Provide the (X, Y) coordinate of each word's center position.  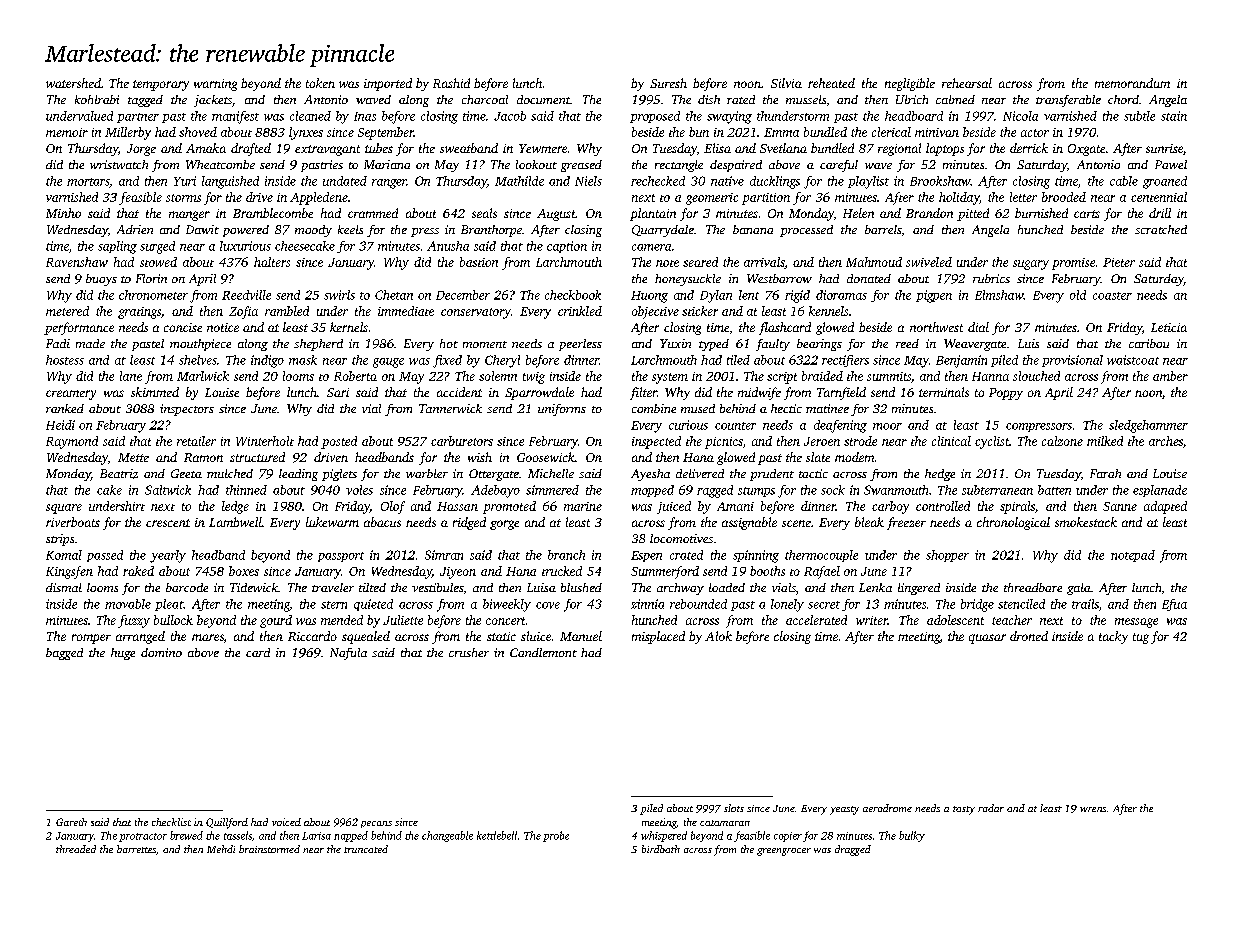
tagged (145, 101)
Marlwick (203, 376)
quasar (987, 639)
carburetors (462, 441)
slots (734, 808)
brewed (186, 835)
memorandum (1132, 83)
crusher (469, 652)
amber (1170, 376)
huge (123, 654)
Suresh (668, 83)
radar (991, 808)
